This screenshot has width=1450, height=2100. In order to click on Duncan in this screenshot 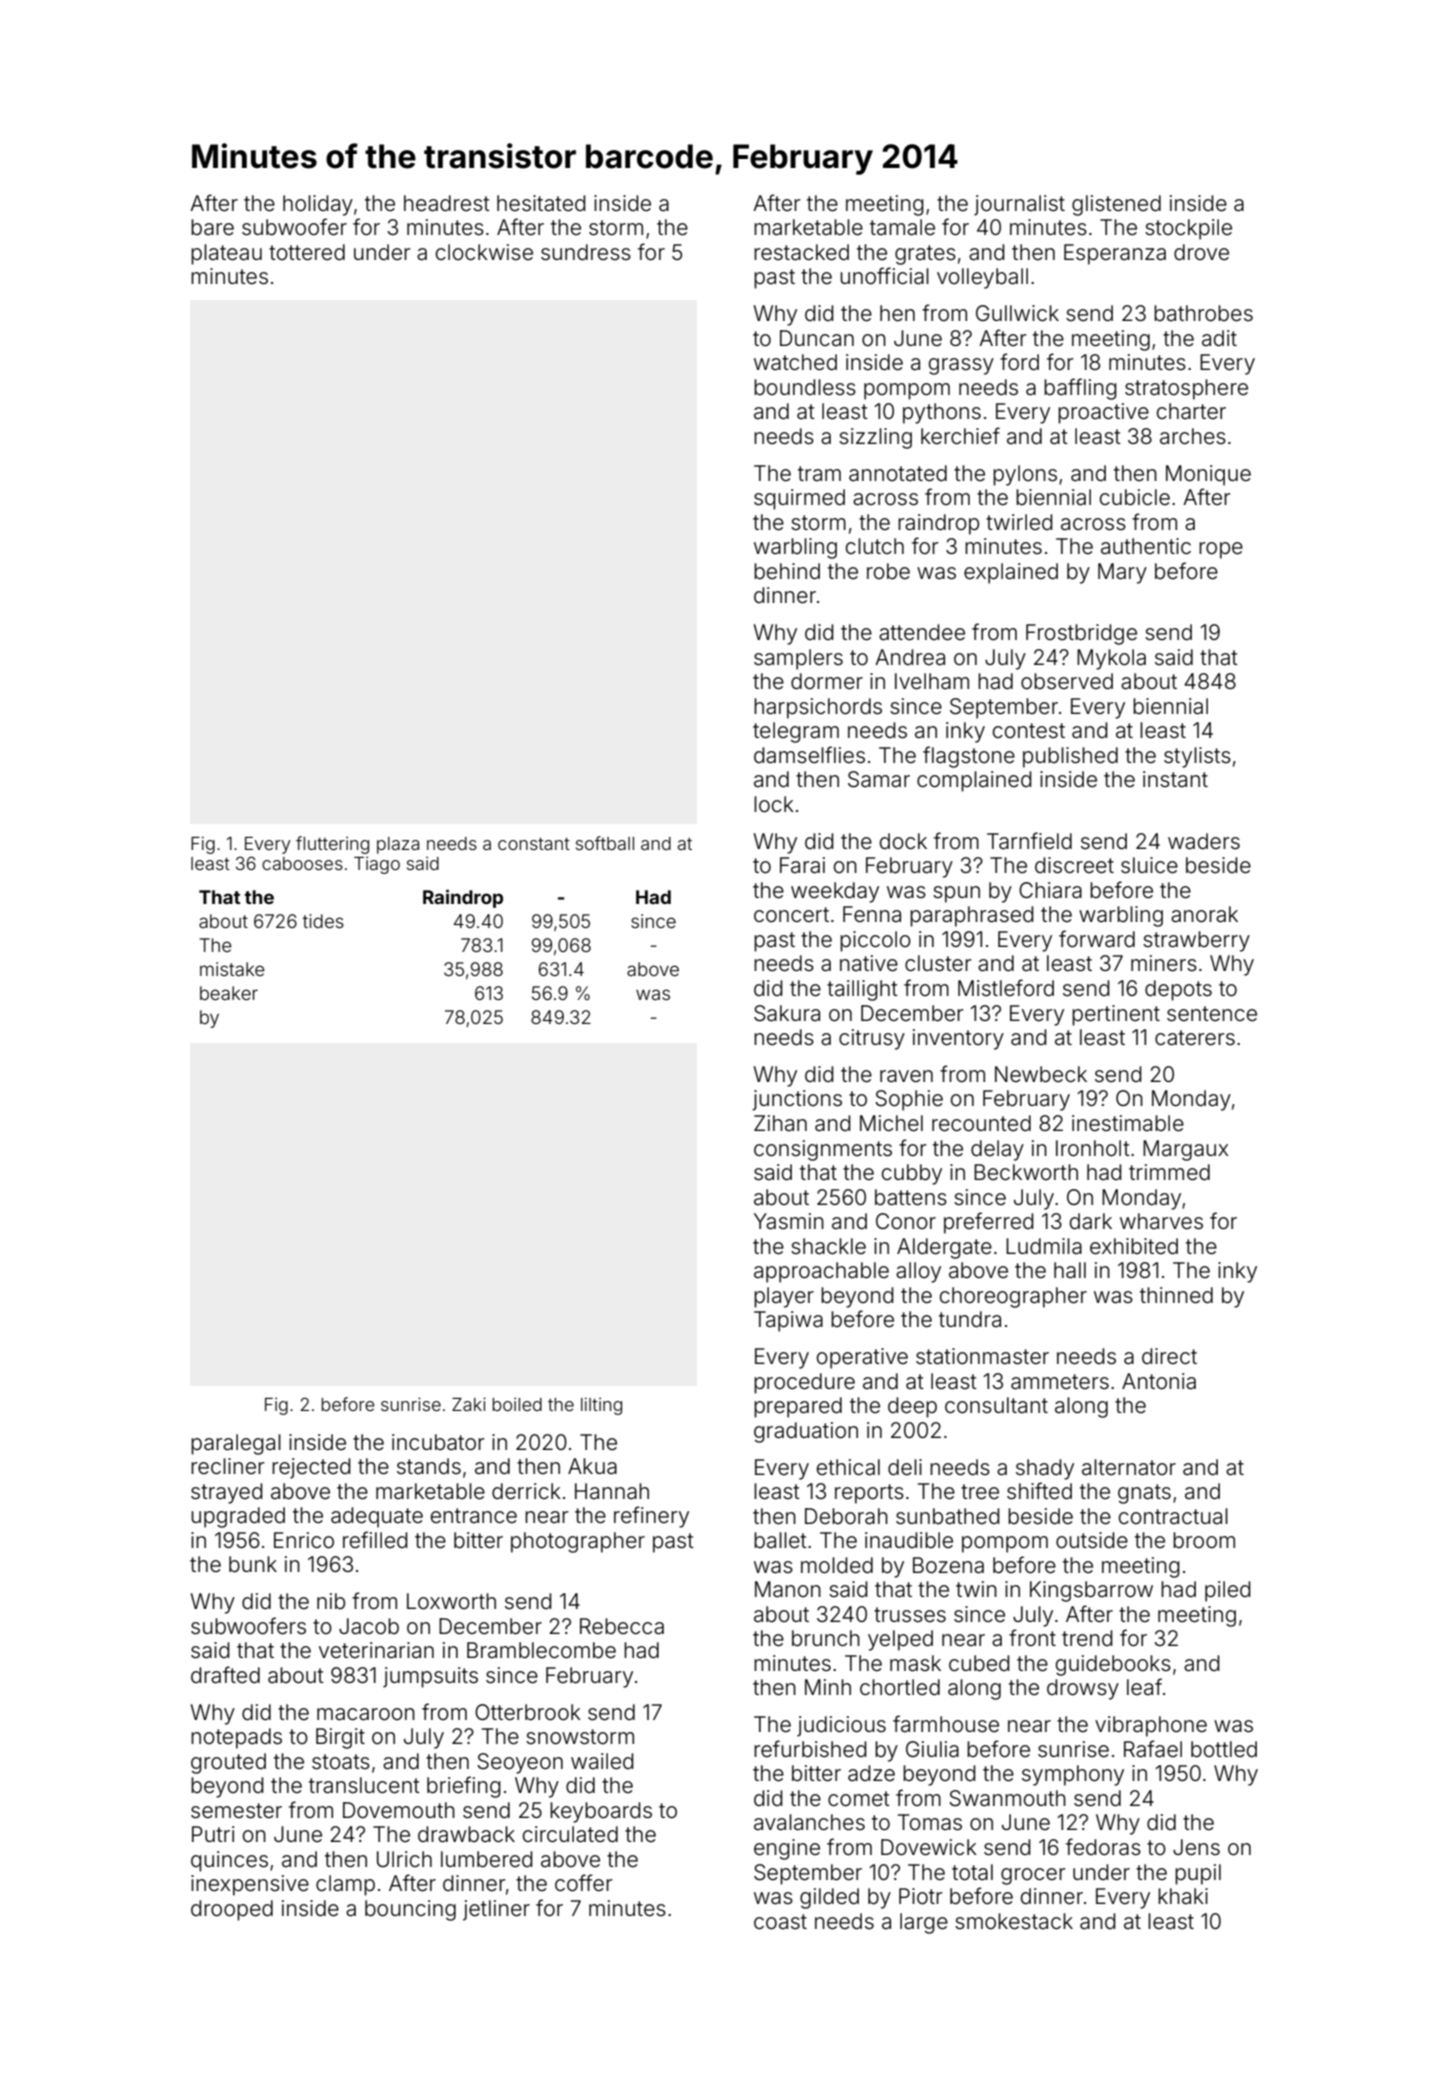, I will do `click(817, 338)`.
